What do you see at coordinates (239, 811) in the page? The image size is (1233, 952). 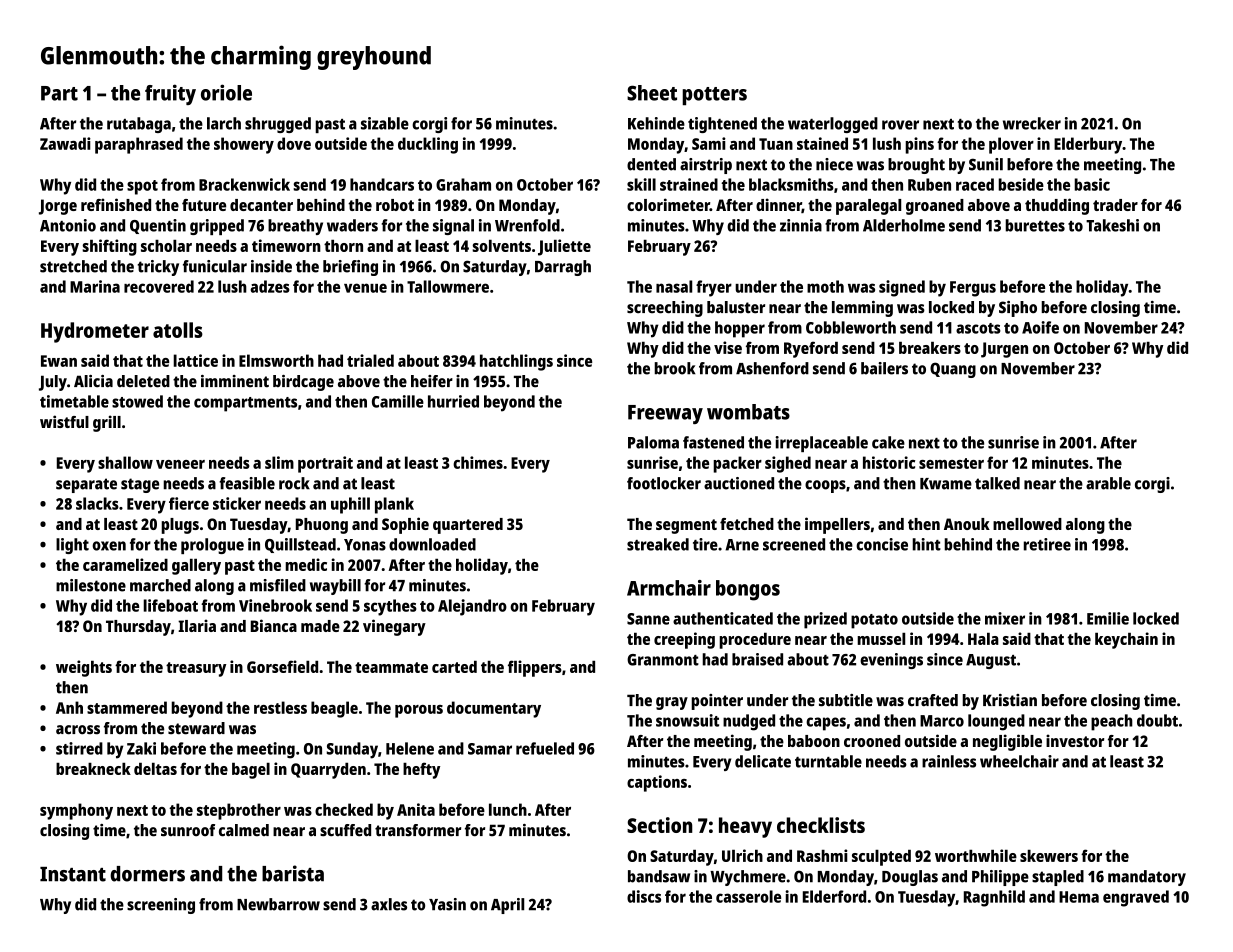 I see `stepbrother` at bounding box center [239, 811].
